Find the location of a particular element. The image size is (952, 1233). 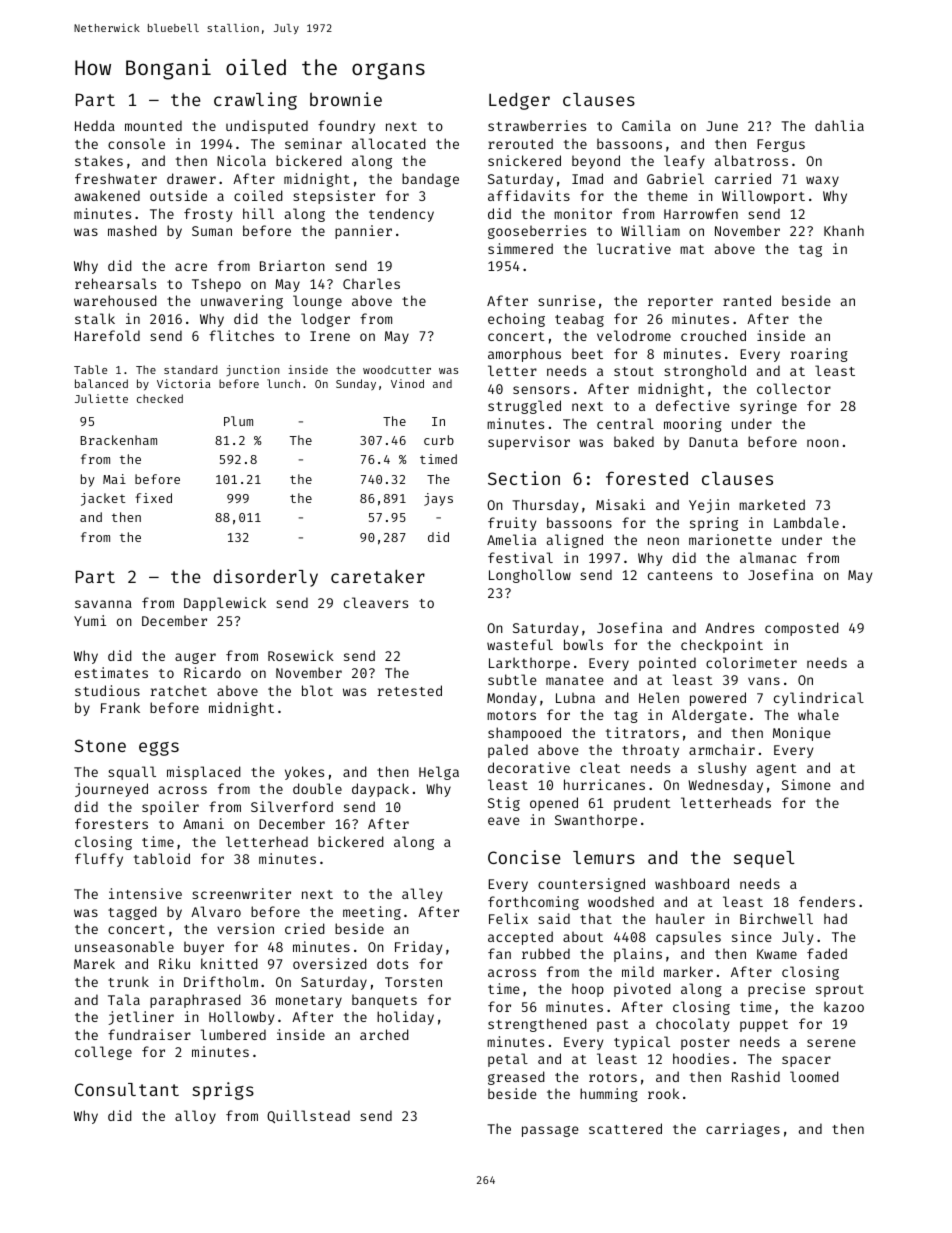

beet is located at coordinates (587, 353).
